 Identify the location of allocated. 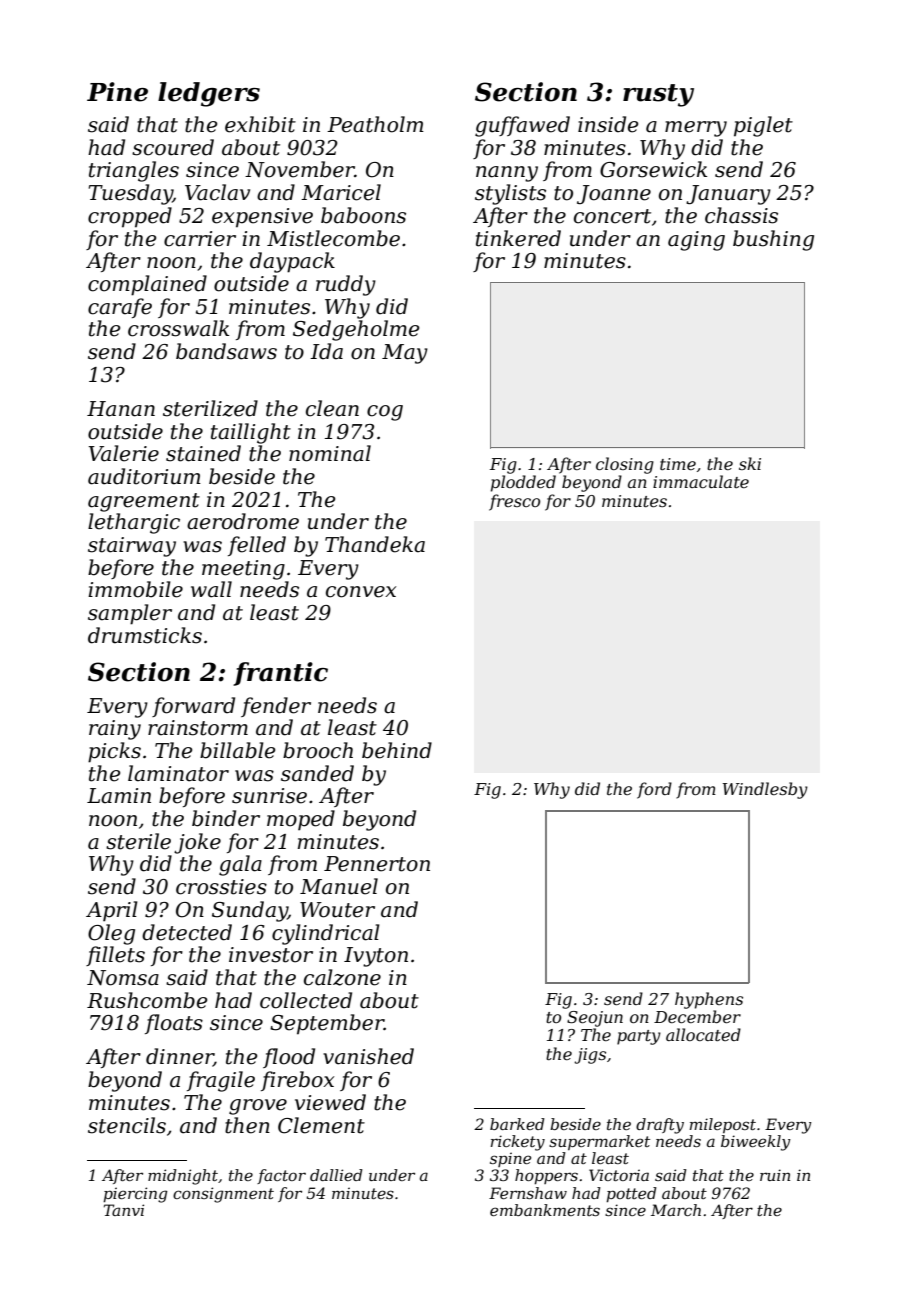
(703, 1034).
